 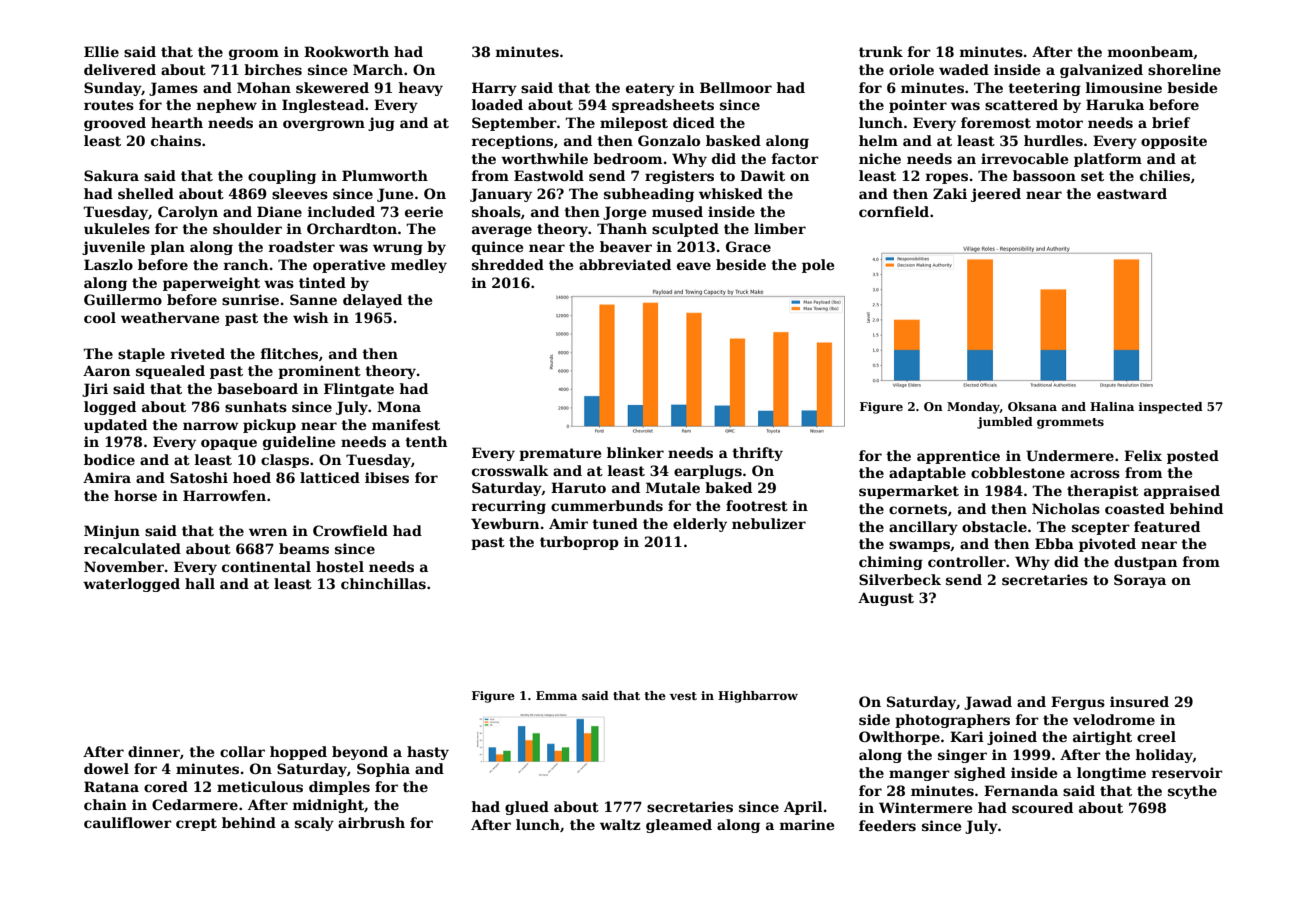 What do you see at coordinates (1164, 756) in the screenshot?
I see `holiday` at bounding box center [1164, 756].
